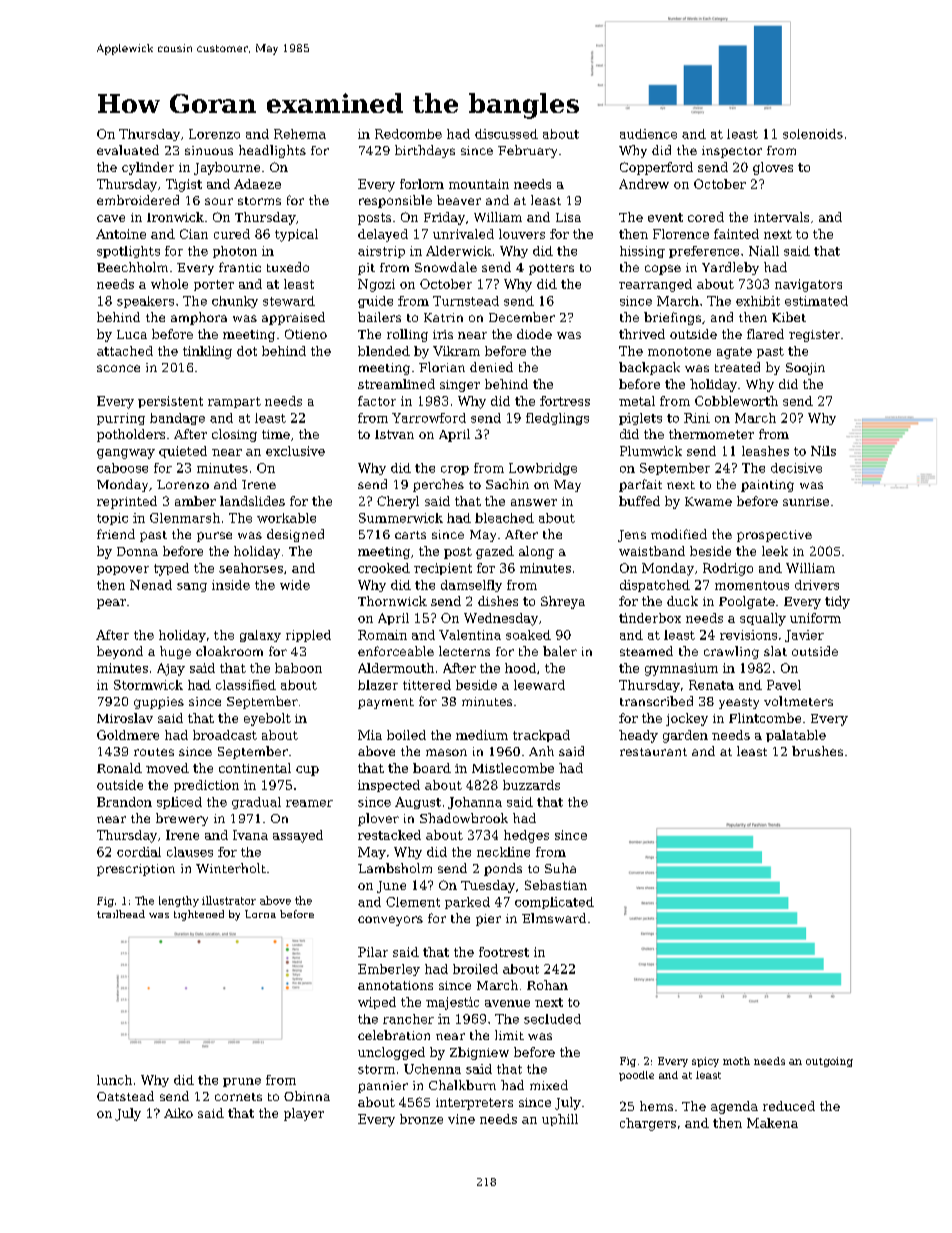 Image resolution: width=952 pixels, height=1233 pixels. I want to click on intervals, so click(781, 217).
